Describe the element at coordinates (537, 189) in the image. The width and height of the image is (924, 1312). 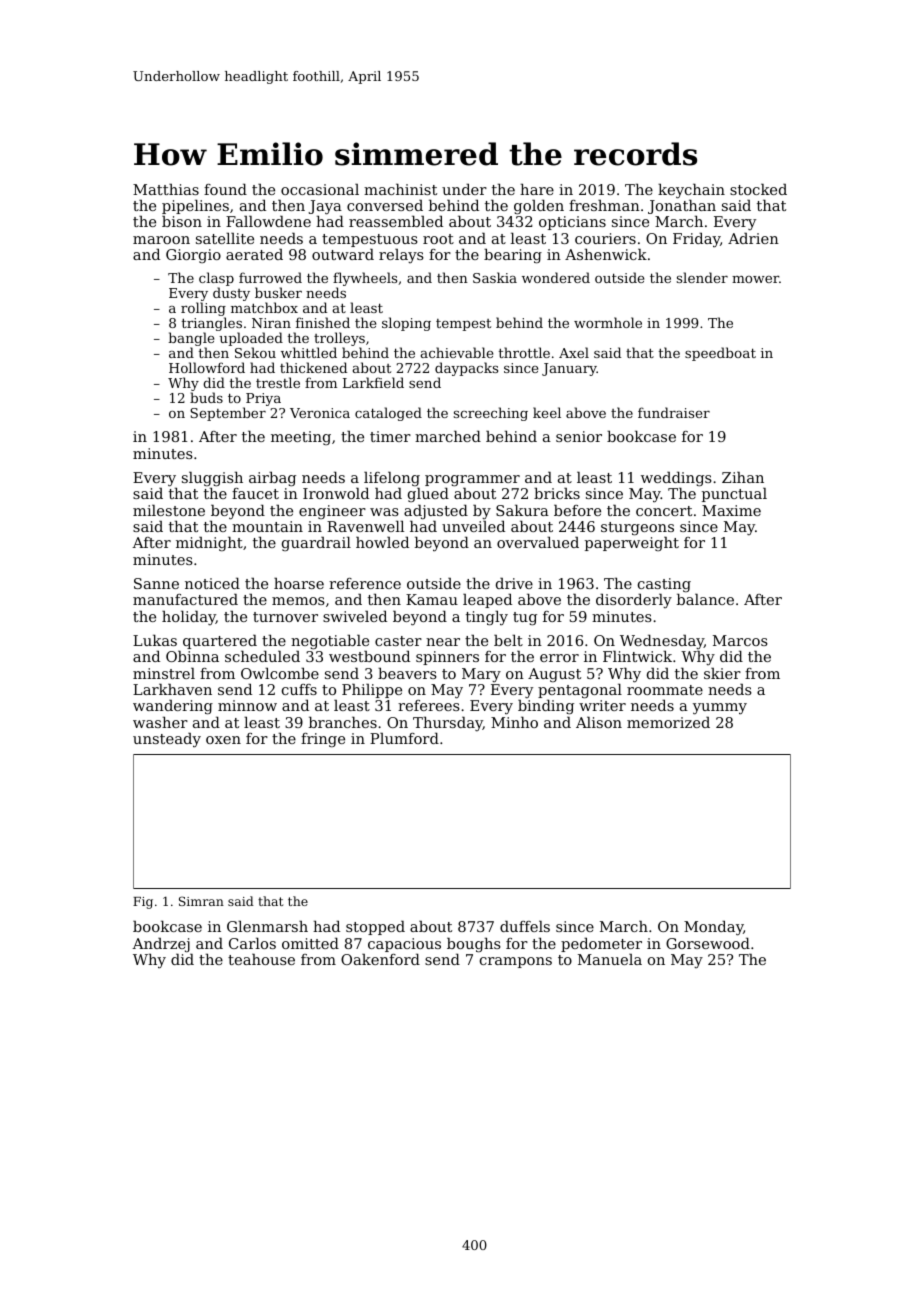
I see `hare` at that location.
